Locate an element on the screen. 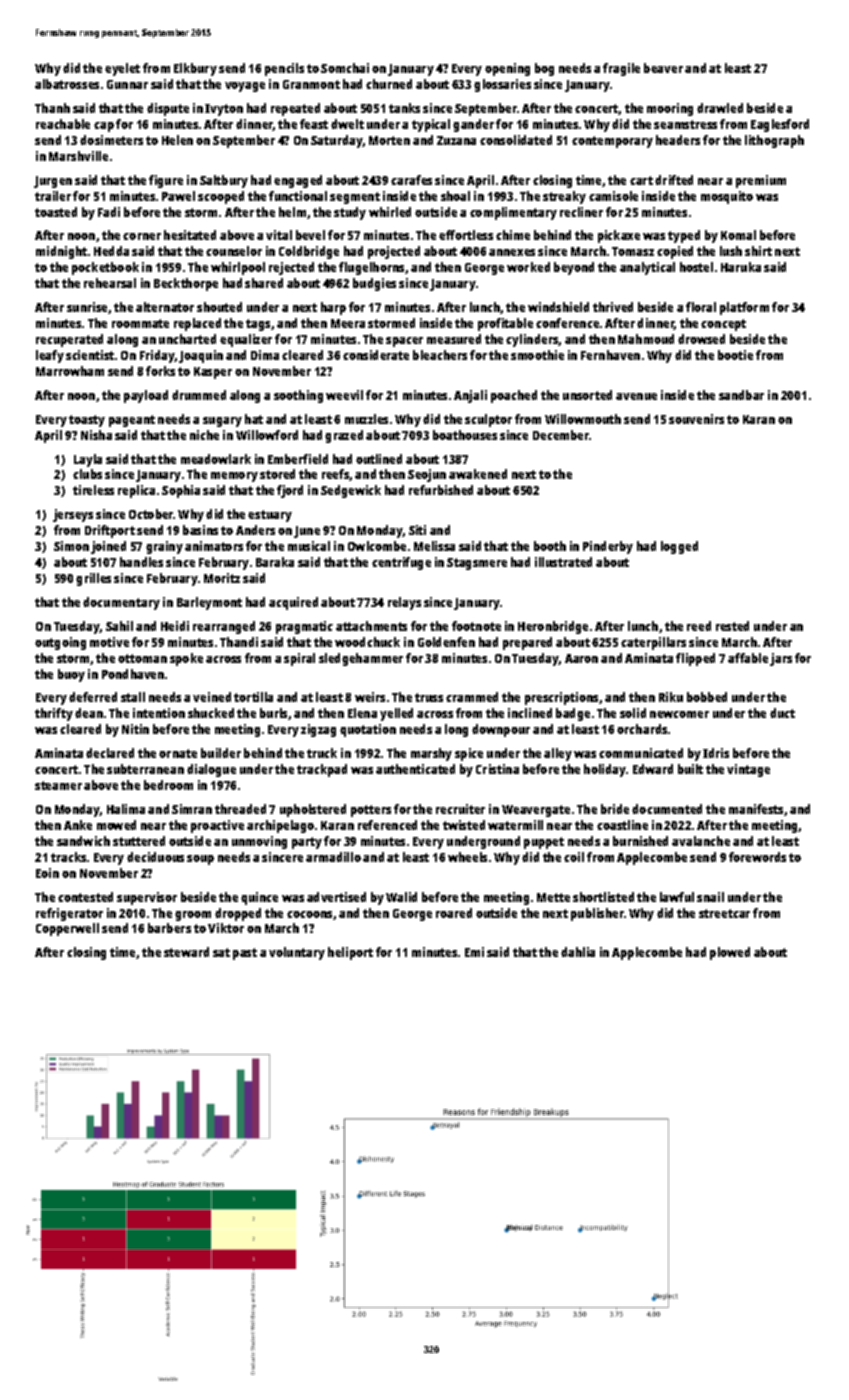 The image size is (849, 1400). shoal is located at coordinates (455, 196).
